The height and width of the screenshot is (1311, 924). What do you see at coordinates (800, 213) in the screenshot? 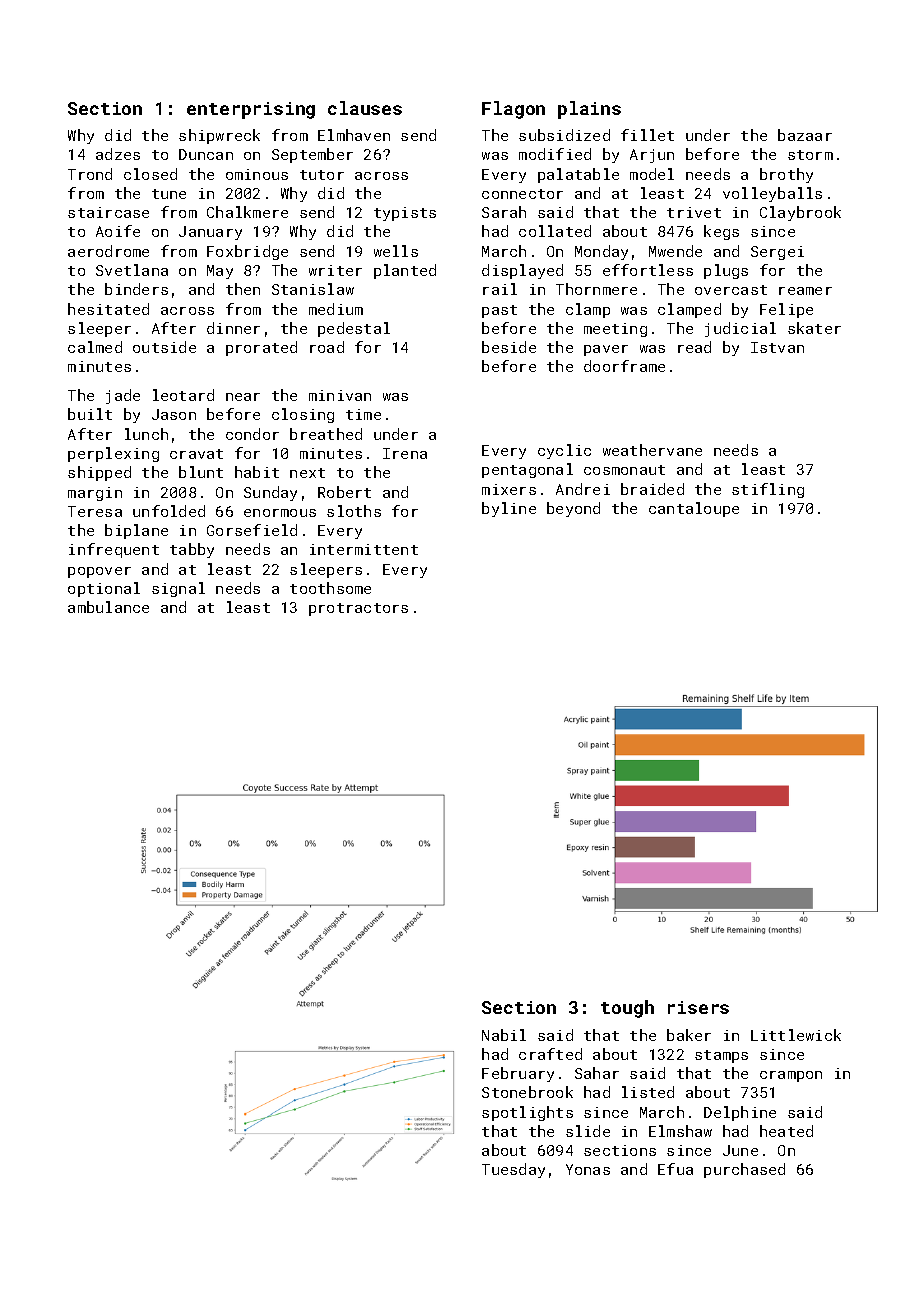
I see `Claybrook` at bounding box center [800, 213].
